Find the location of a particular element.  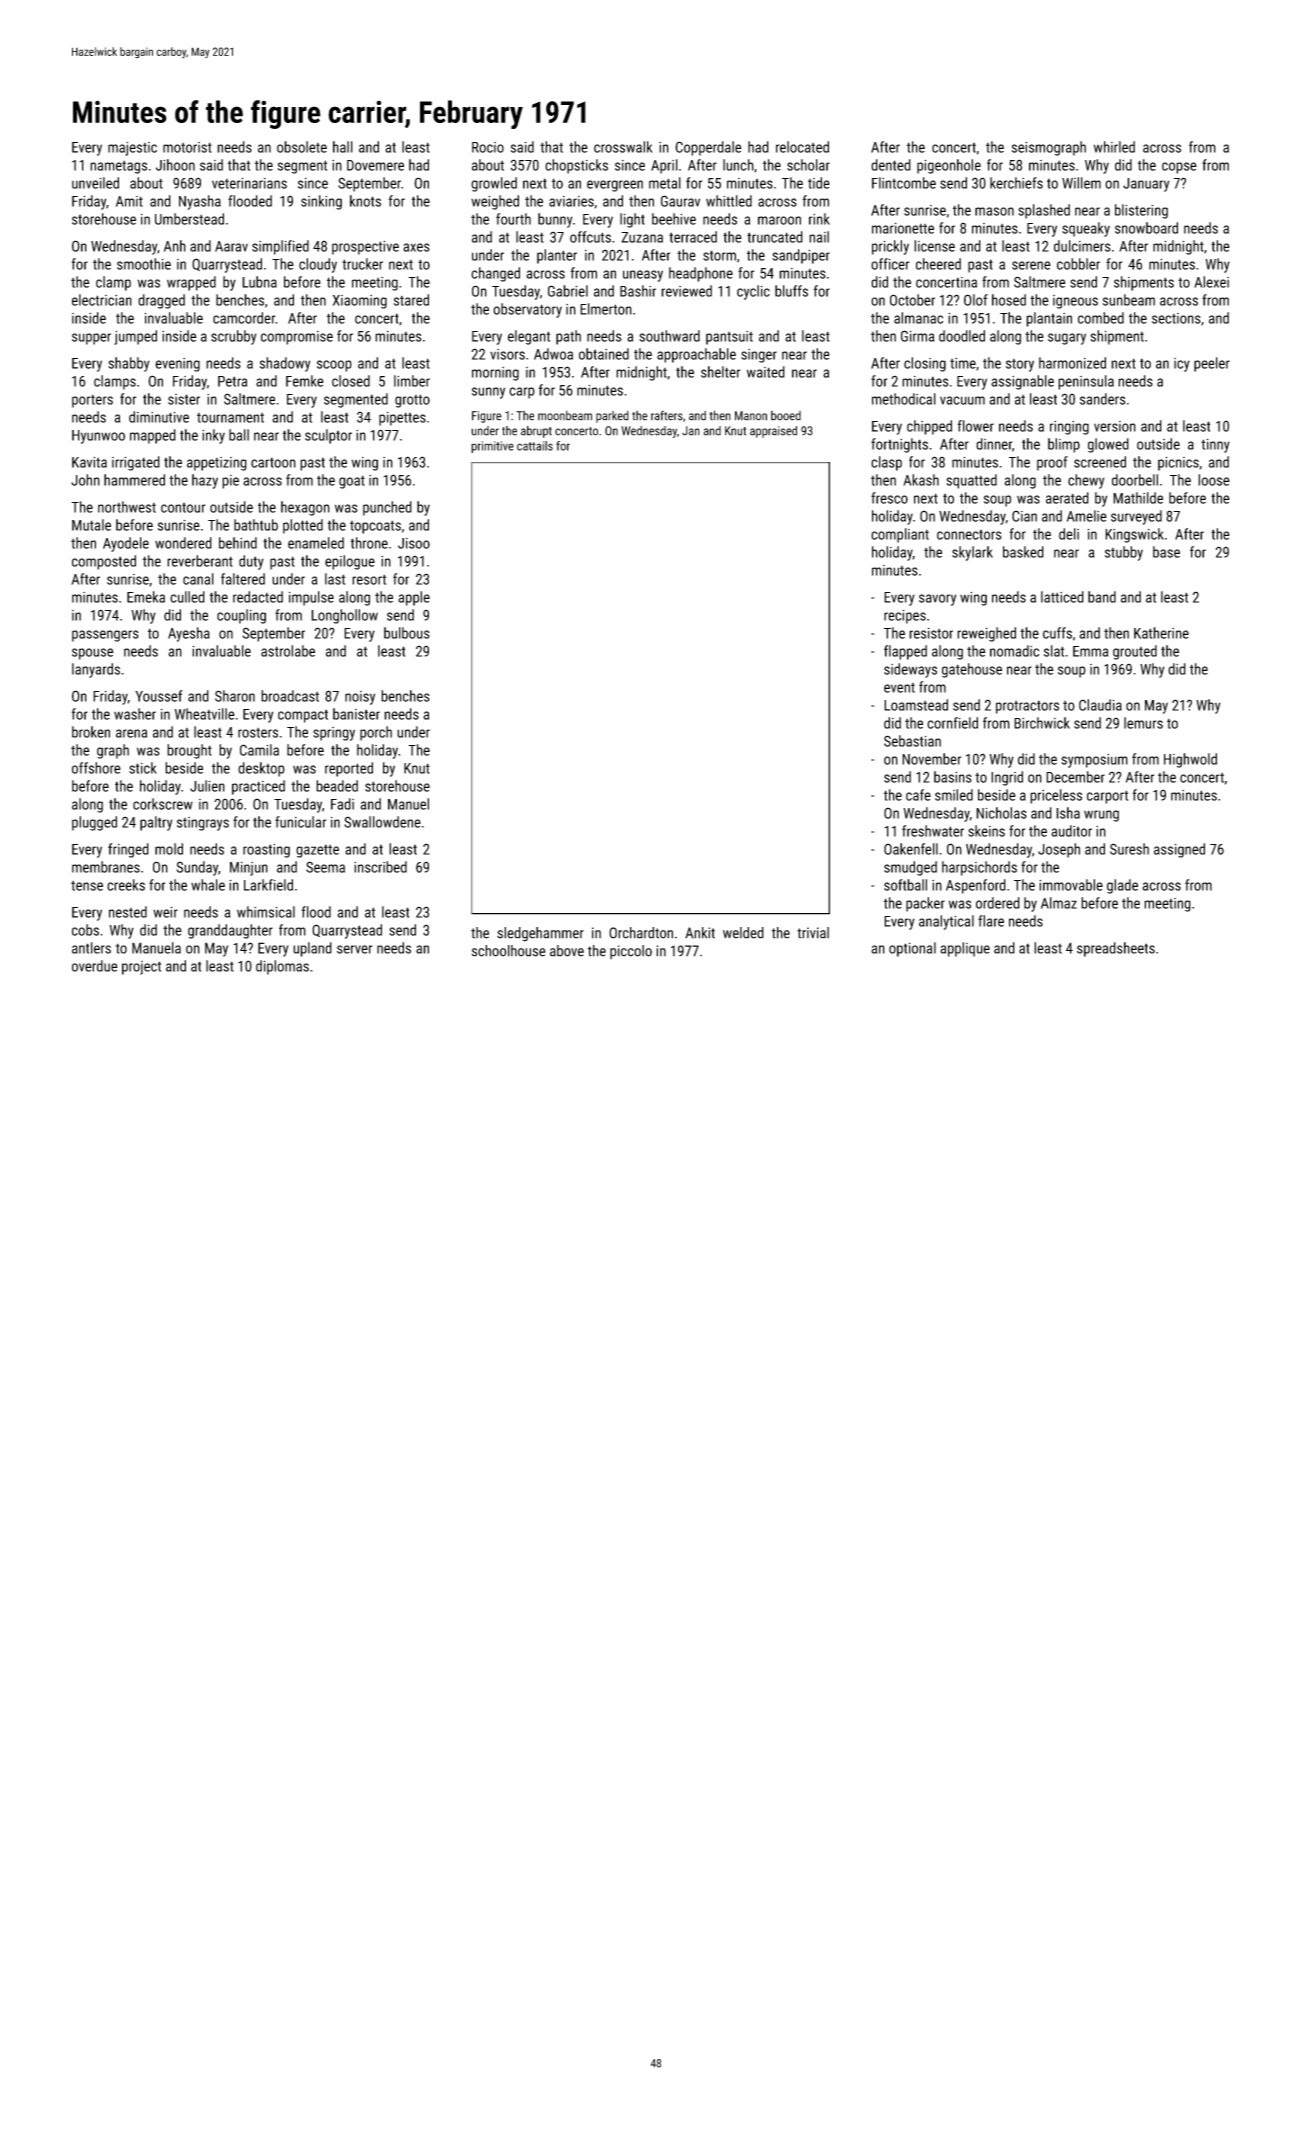

Loamstead is located at coordinates (916, 705).
